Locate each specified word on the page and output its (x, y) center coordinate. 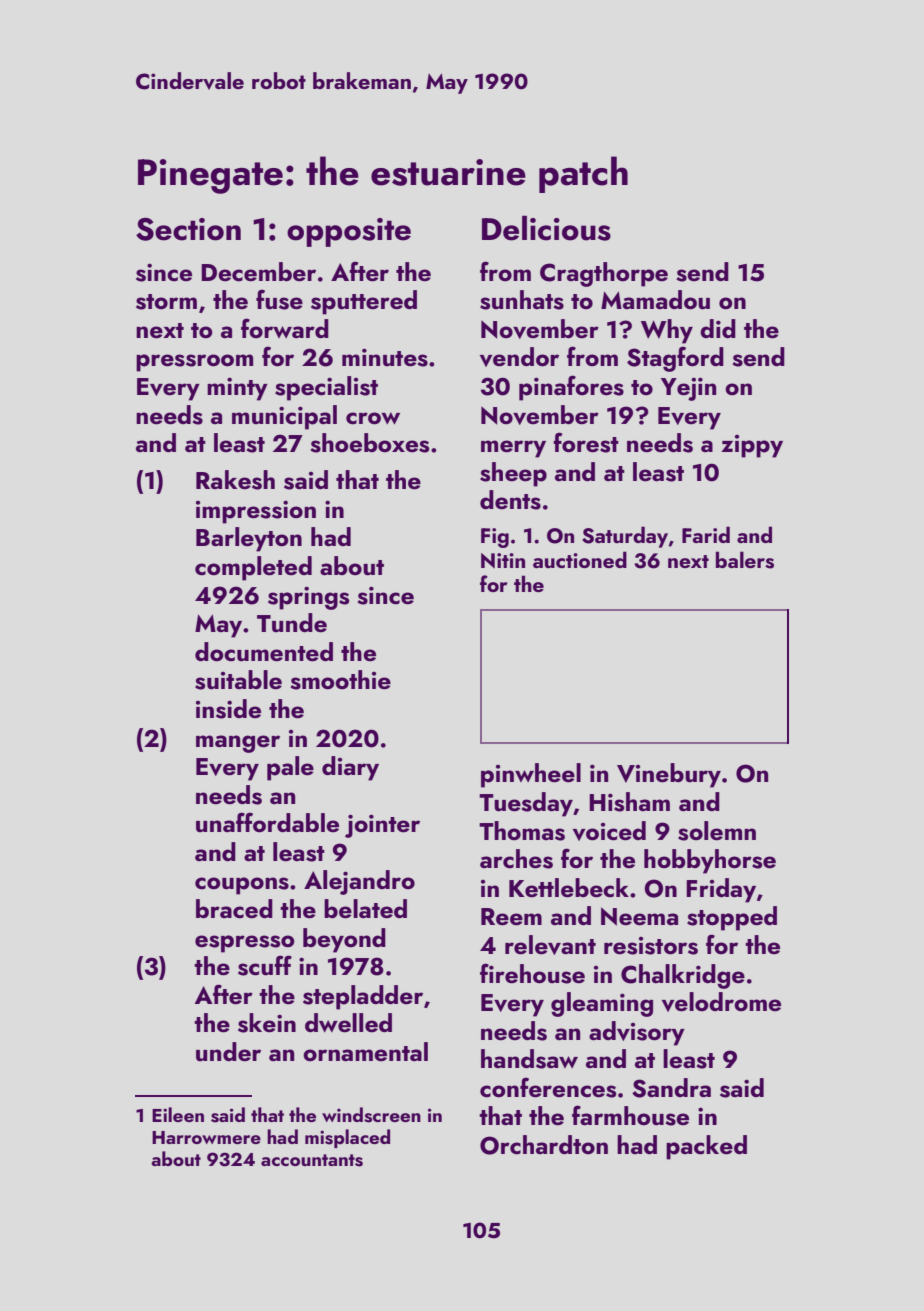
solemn (717, 831)
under (228, 1052)
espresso (245, 944)
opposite (349, 232)
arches (516, 859)
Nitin (503, 561)
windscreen (371, 1115)
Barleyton (249, 539)
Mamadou (655, 300)
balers (745, 560)
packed (706, 1147)
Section (188, 229)
